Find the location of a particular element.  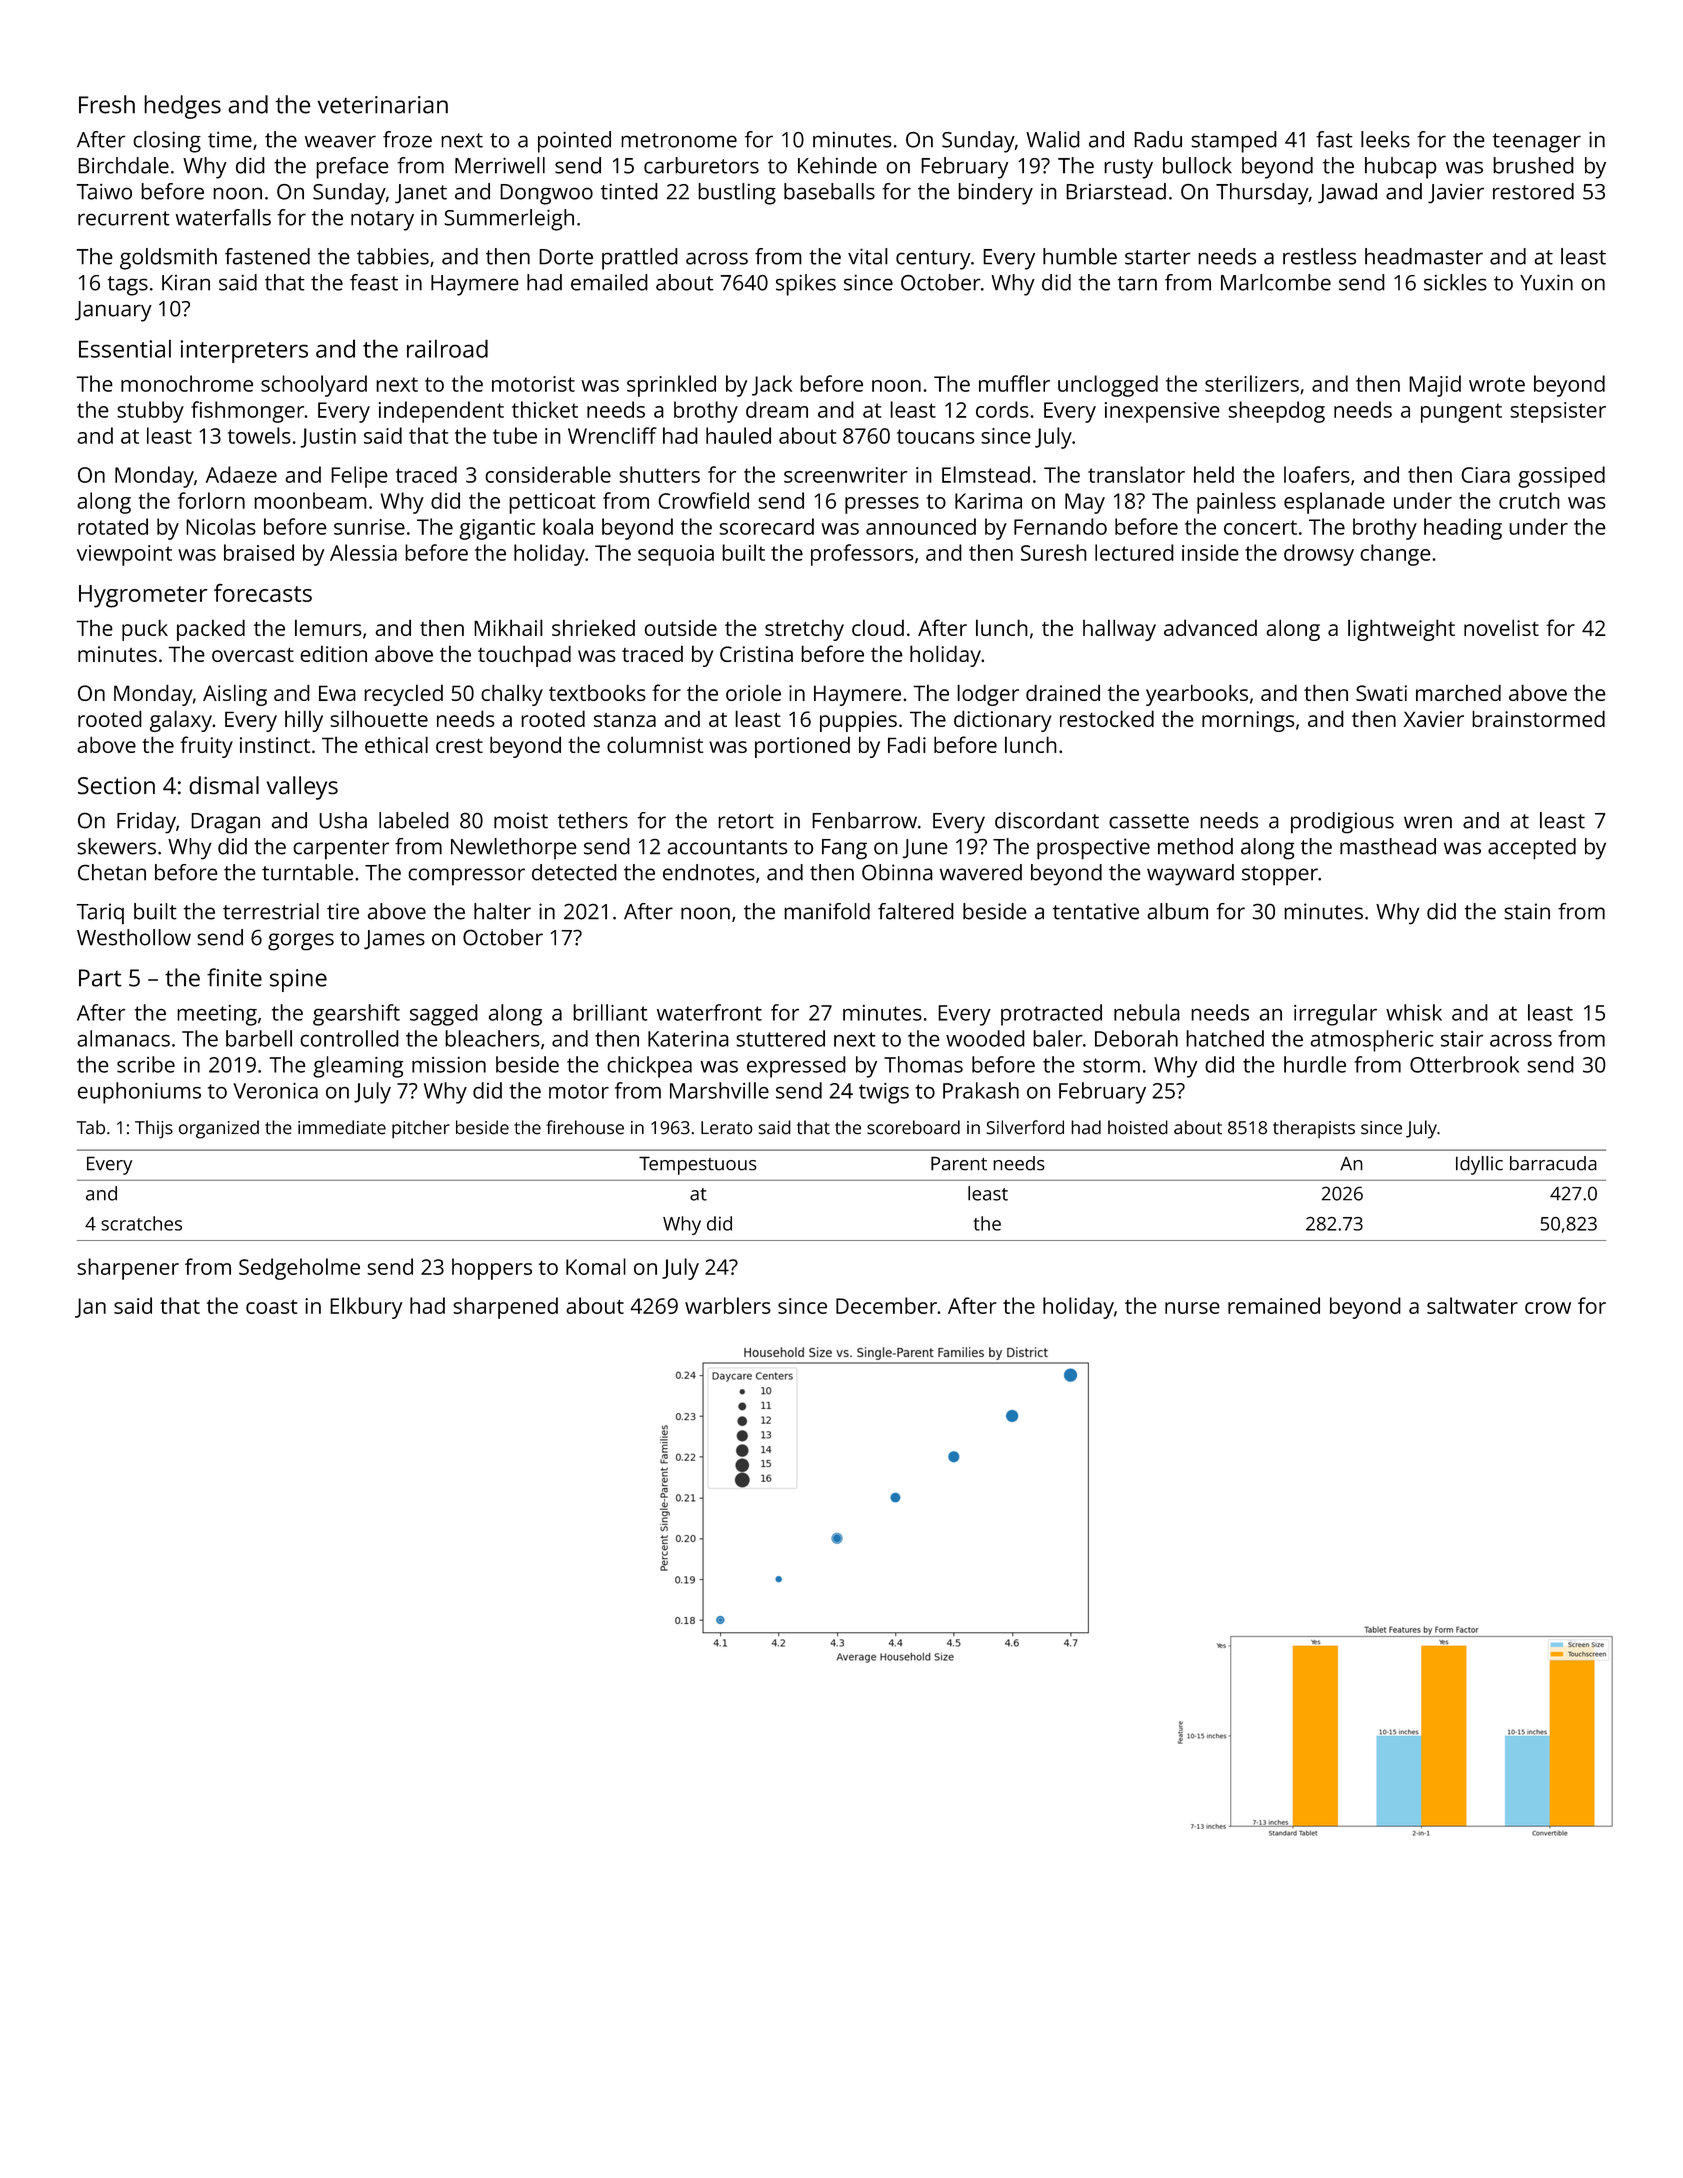

change is located at coordinates (1396, 555).
